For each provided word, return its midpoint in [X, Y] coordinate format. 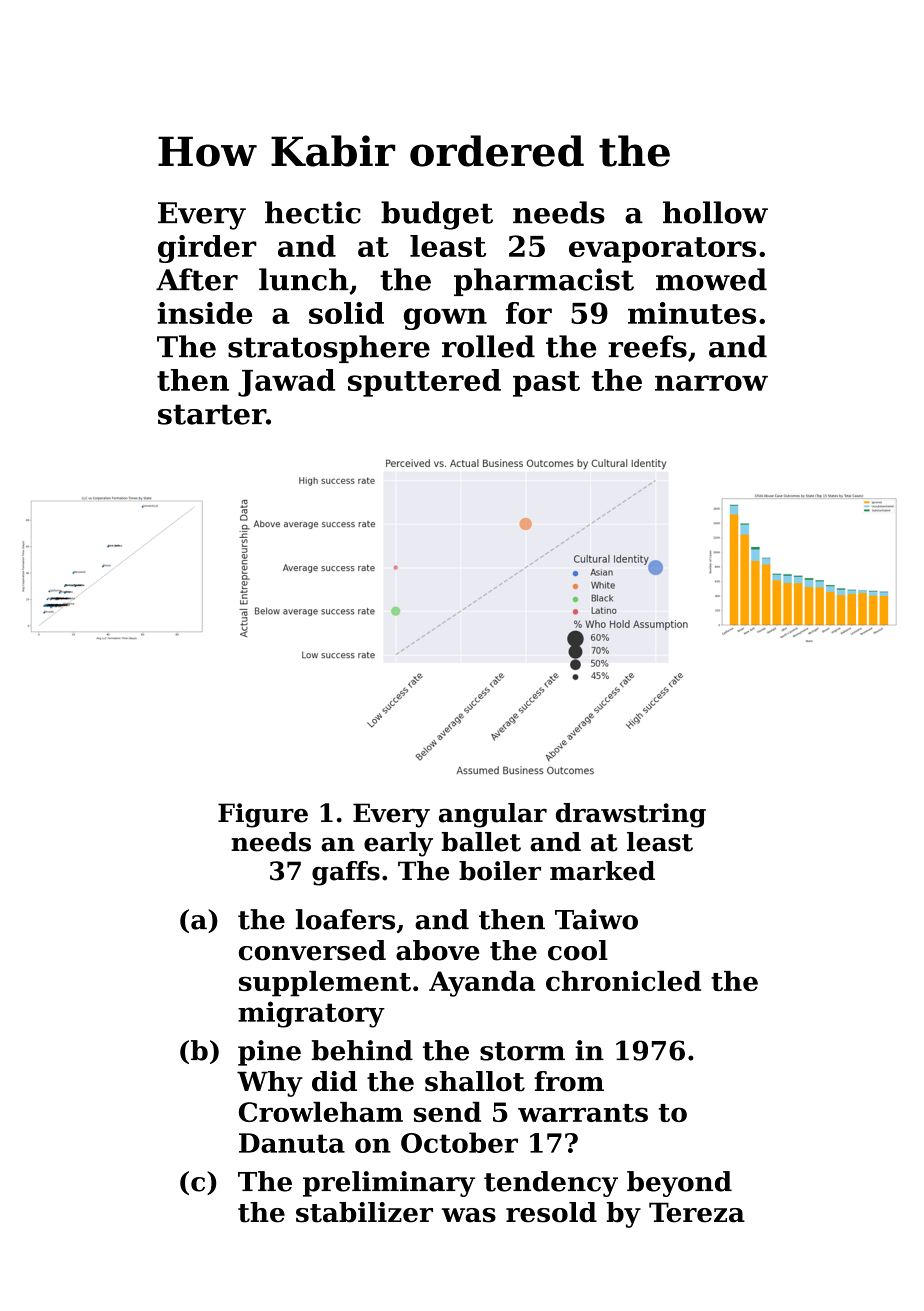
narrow [711, 383]
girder [207, 249]
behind [362, 1050]
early [398, 844]
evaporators [662, 250]
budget [437, 215]
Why [270, 1084]
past [546, 384]
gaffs [346, 873]
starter [212, 414]
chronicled [623, 981]
